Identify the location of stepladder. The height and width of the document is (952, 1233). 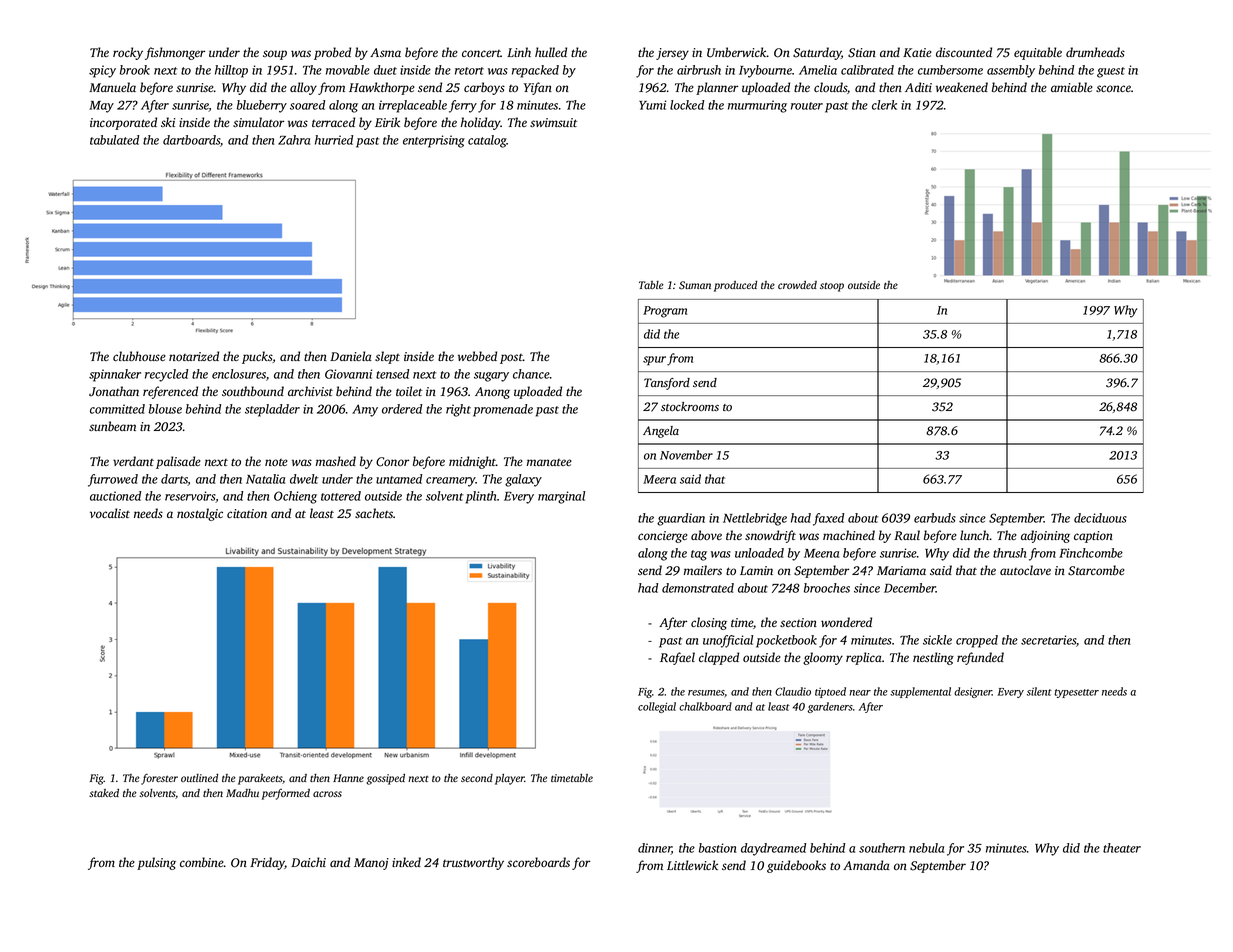
(272, 410).
